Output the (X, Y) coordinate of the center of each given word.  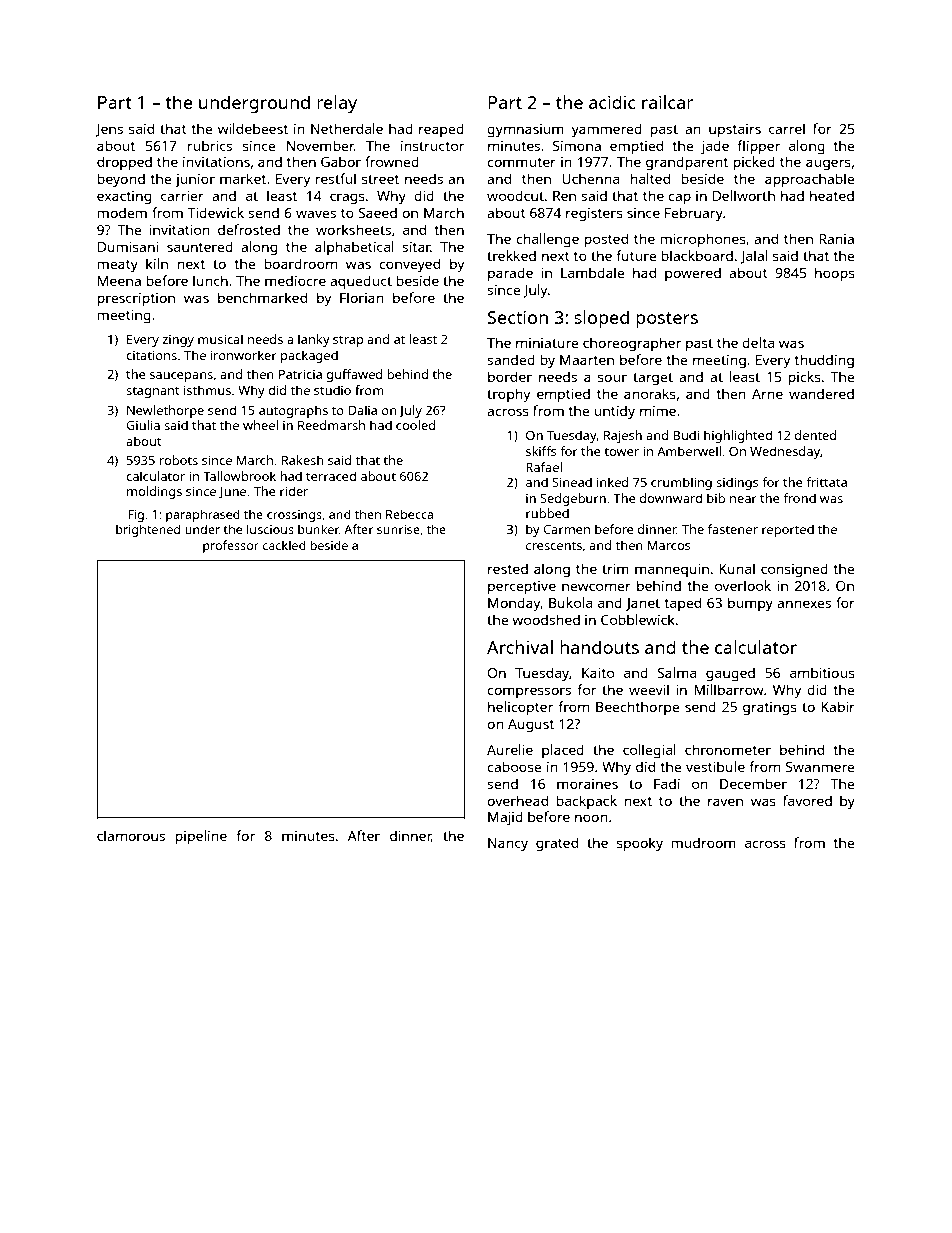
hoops (835, 274)
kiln (157, 263)
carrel (787, 128)
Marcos (669, 545)
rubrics (210, 145)
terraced (331, 476)
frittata (826, 482)
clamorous (131, 835)
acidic (612, 102)
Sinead (572, 482)
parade (510, 274)
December (753, 783)
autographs (293, 411)
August (531, 726)
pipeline (201, 837)
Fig (136, 516)
